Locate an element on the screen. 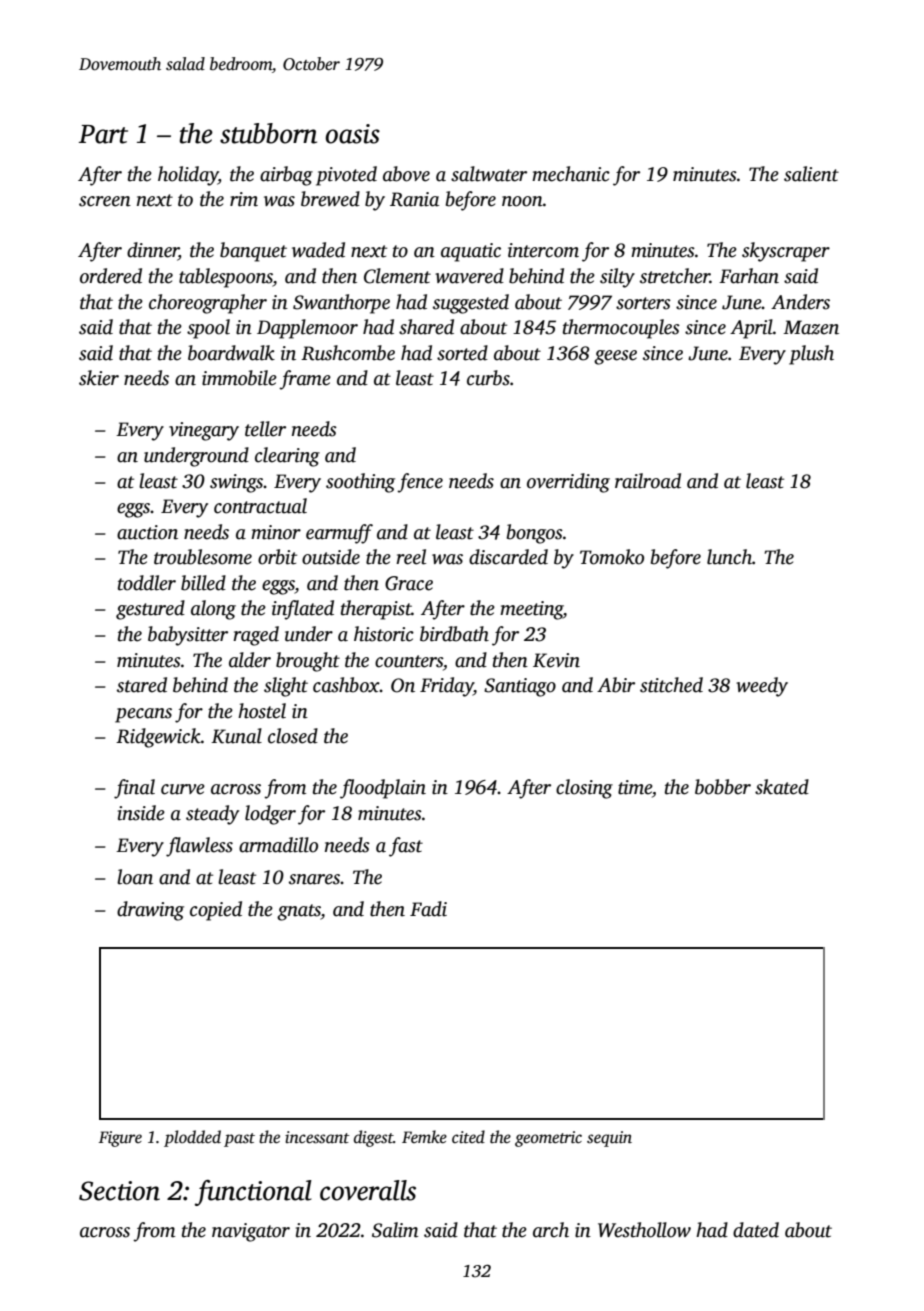  lunch is located at coordinates (729, 557).
